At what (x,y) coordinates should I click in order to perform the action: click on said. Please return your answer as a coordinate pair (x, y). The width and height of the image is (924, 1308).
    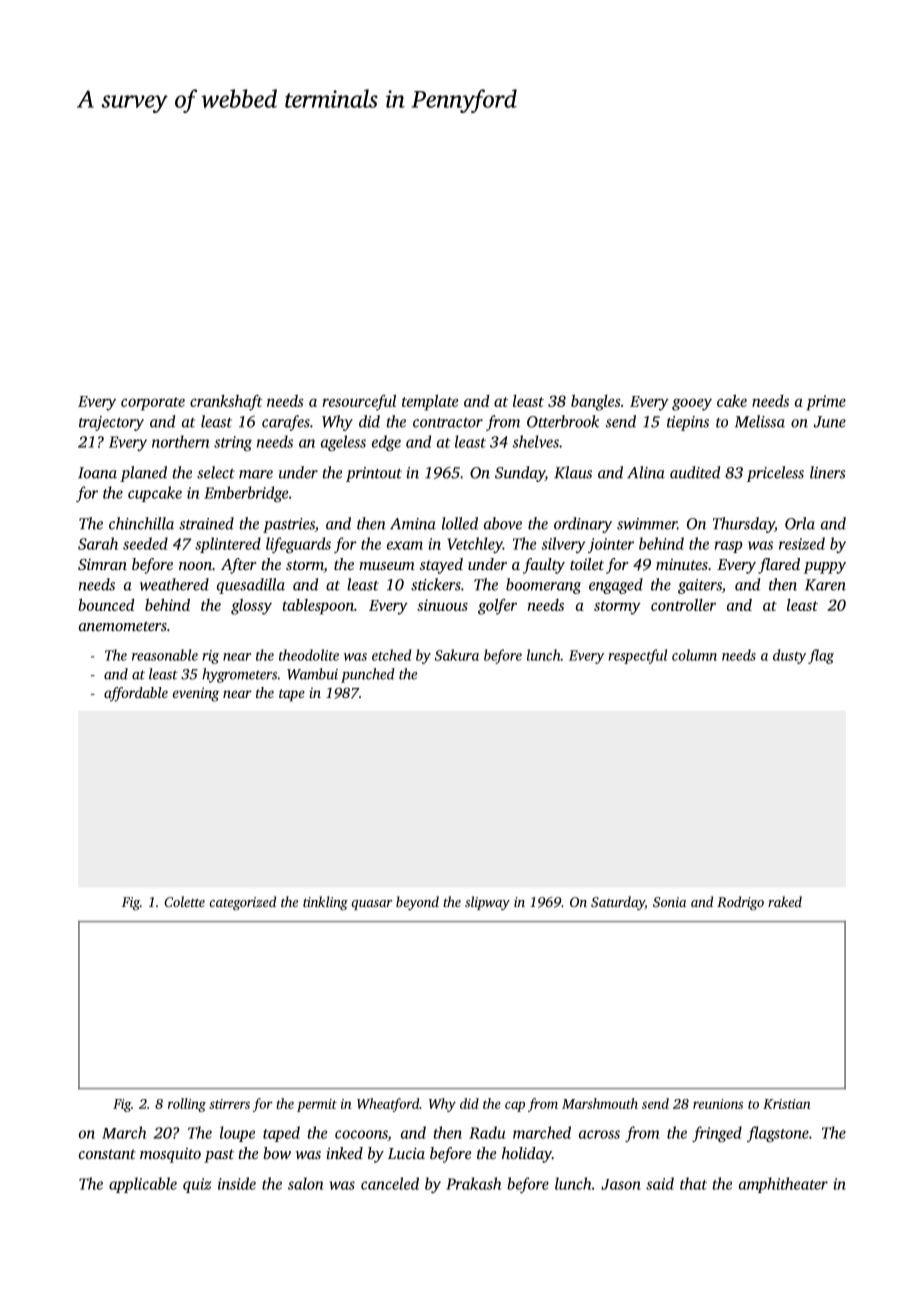
    Looking at the image, I should click on (660, 1183).
